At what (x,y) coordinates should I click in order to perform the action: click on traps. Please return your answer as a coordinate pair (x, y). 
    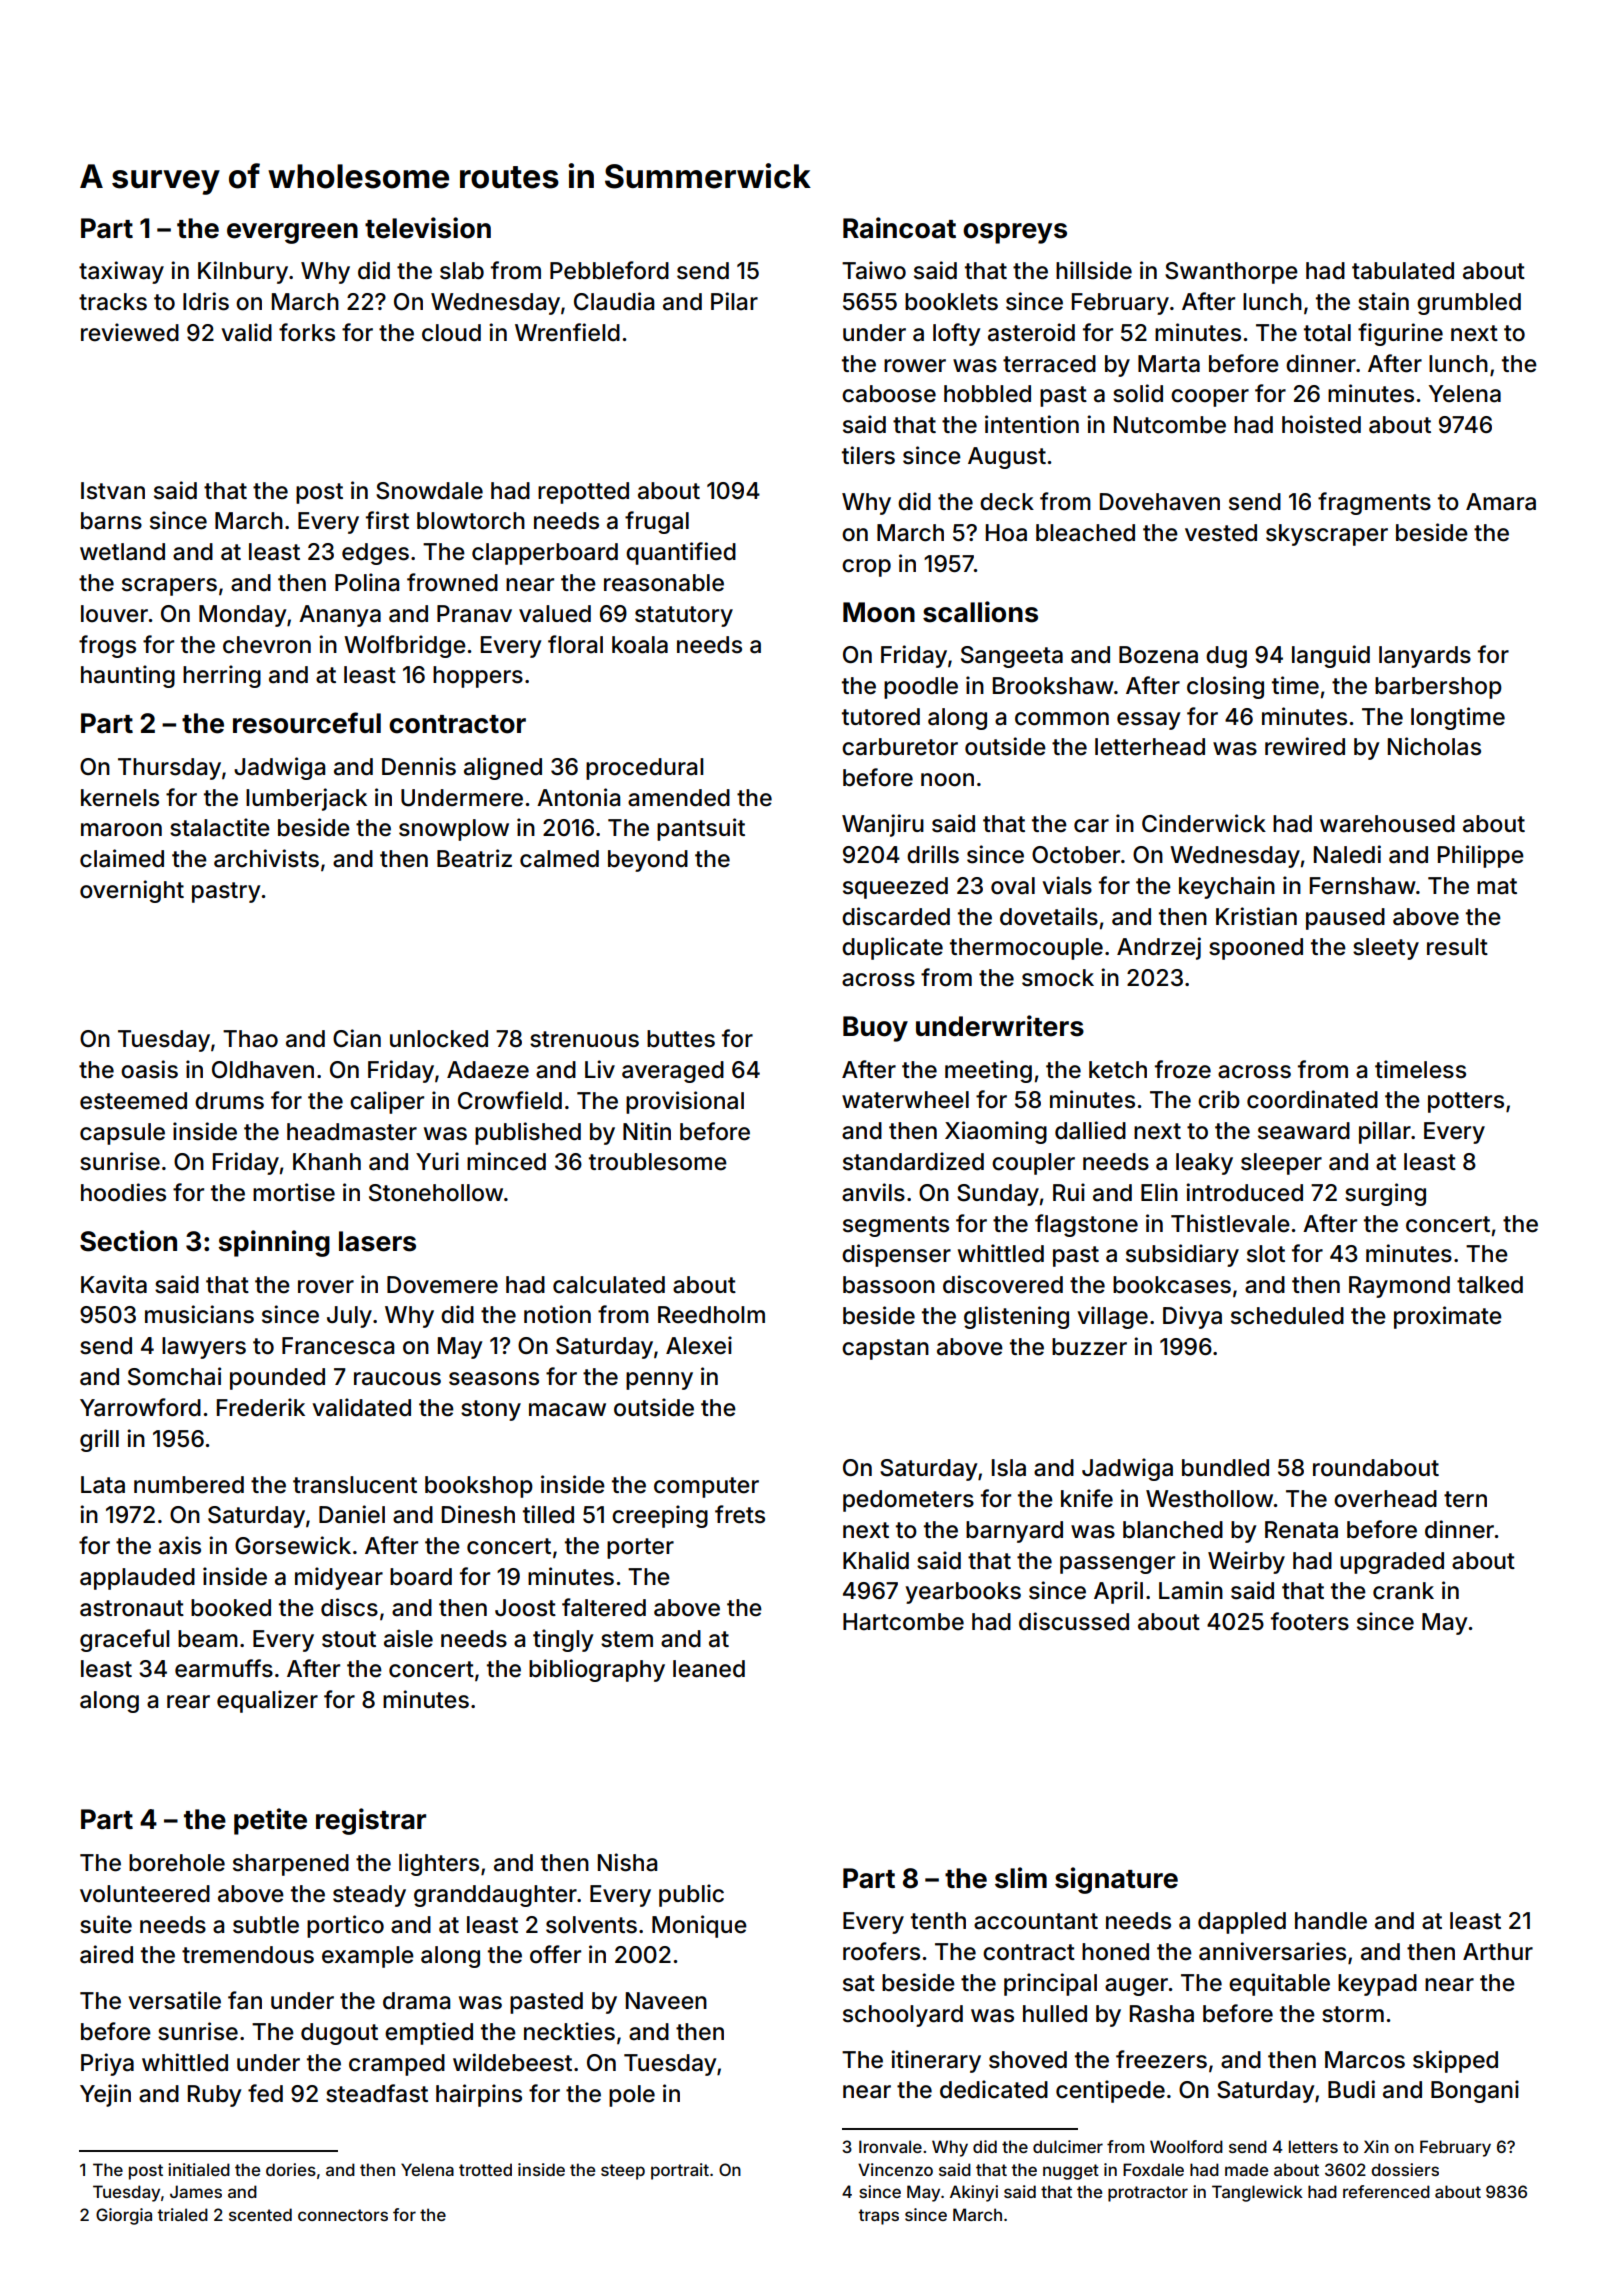
    Looking at the image, I should click on (878, 2217).
